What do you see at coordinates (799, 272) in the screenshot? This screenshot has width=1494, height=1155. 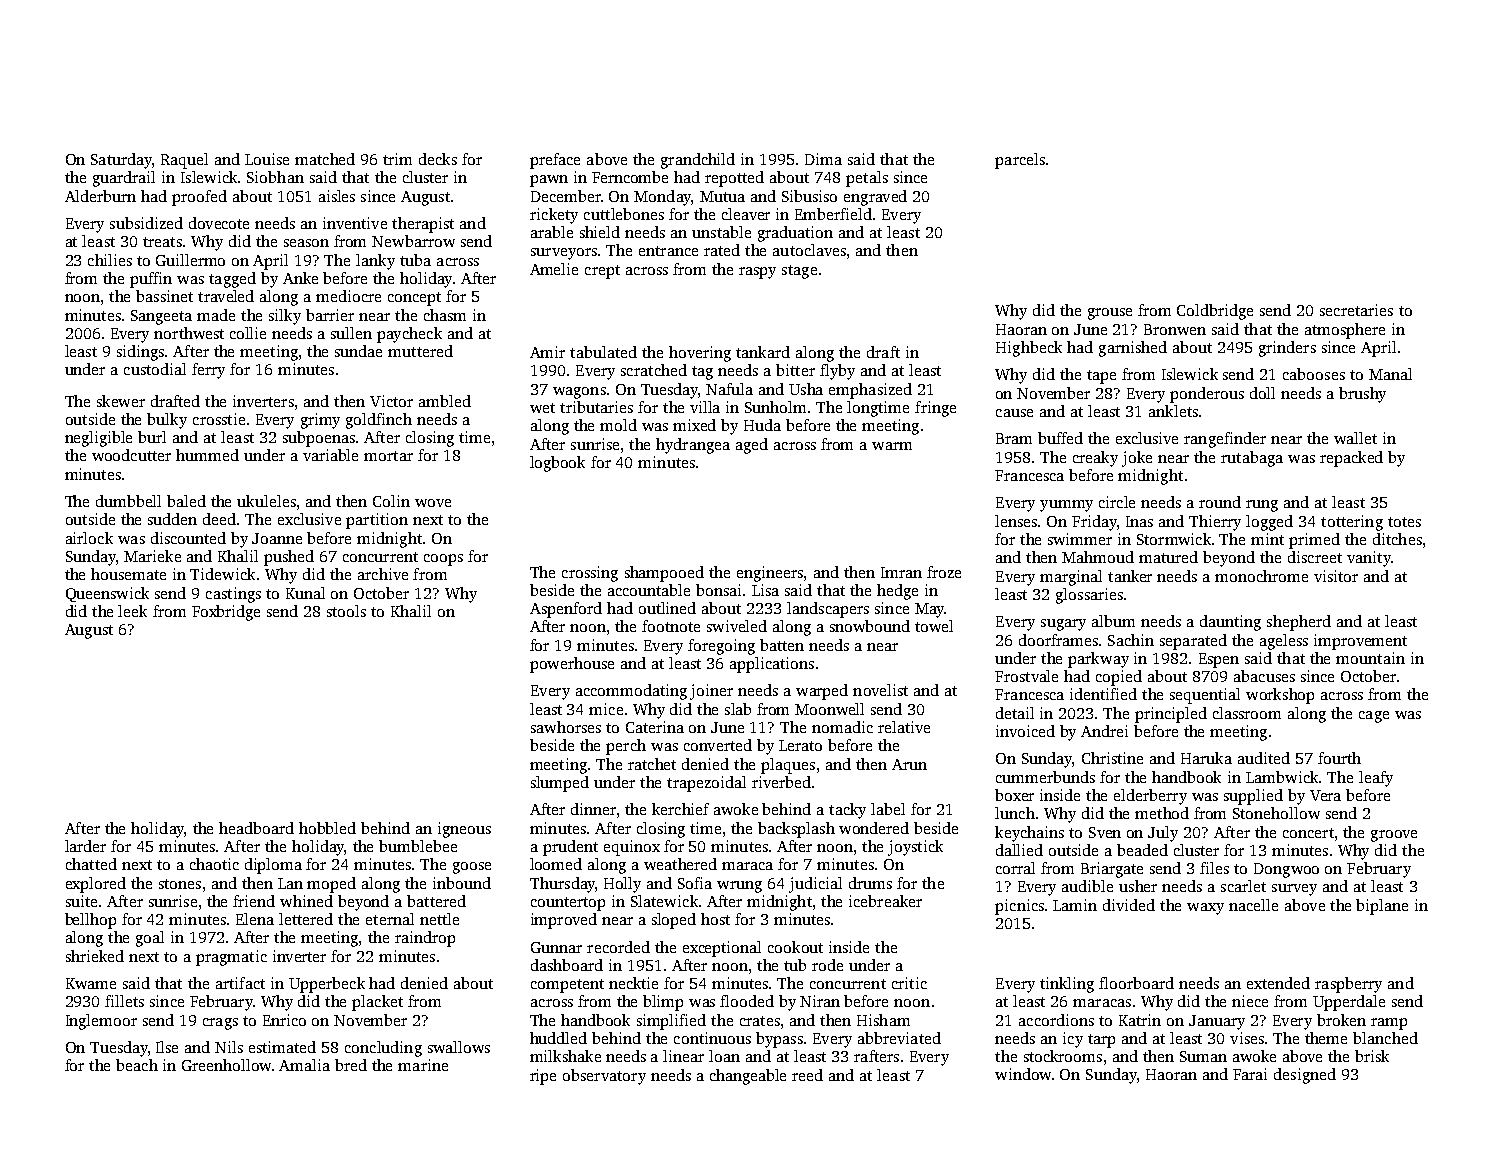 I see `stage` at bounding box center [799, 272].
